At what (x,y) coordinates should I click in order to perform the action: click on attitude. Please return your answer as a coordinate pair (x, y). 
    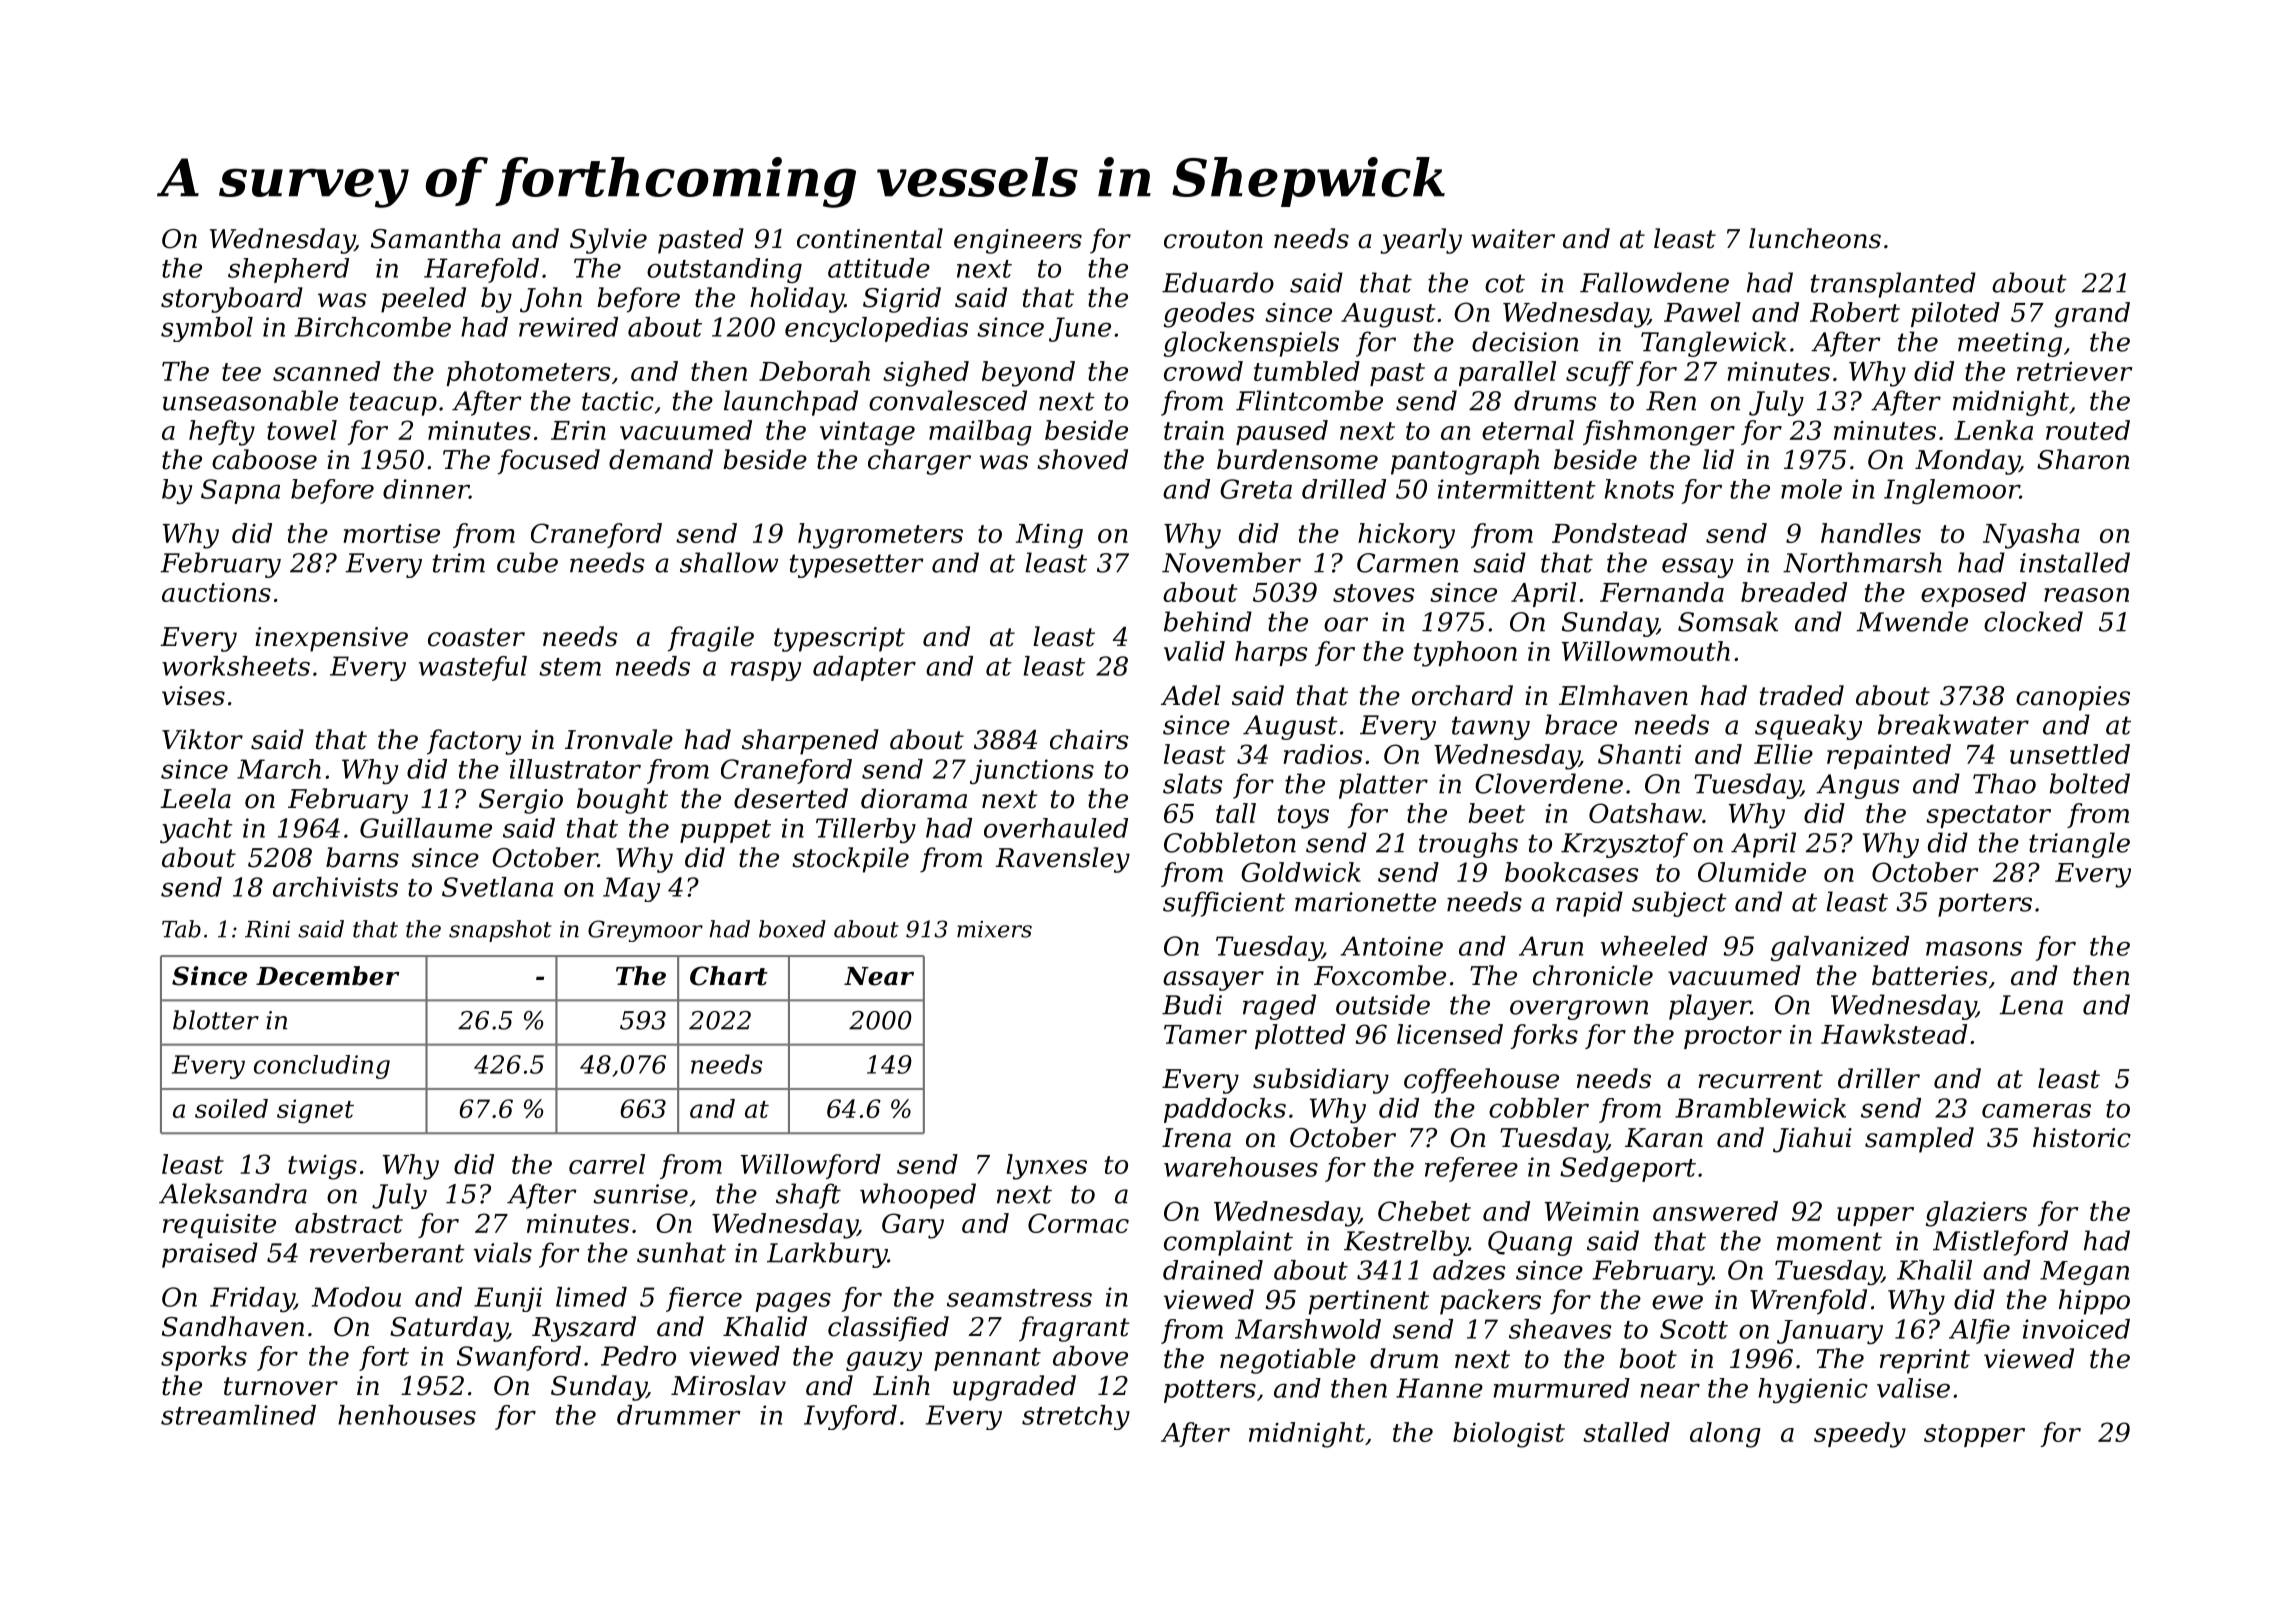
    Looking at the image, I should click on (879, 268).
